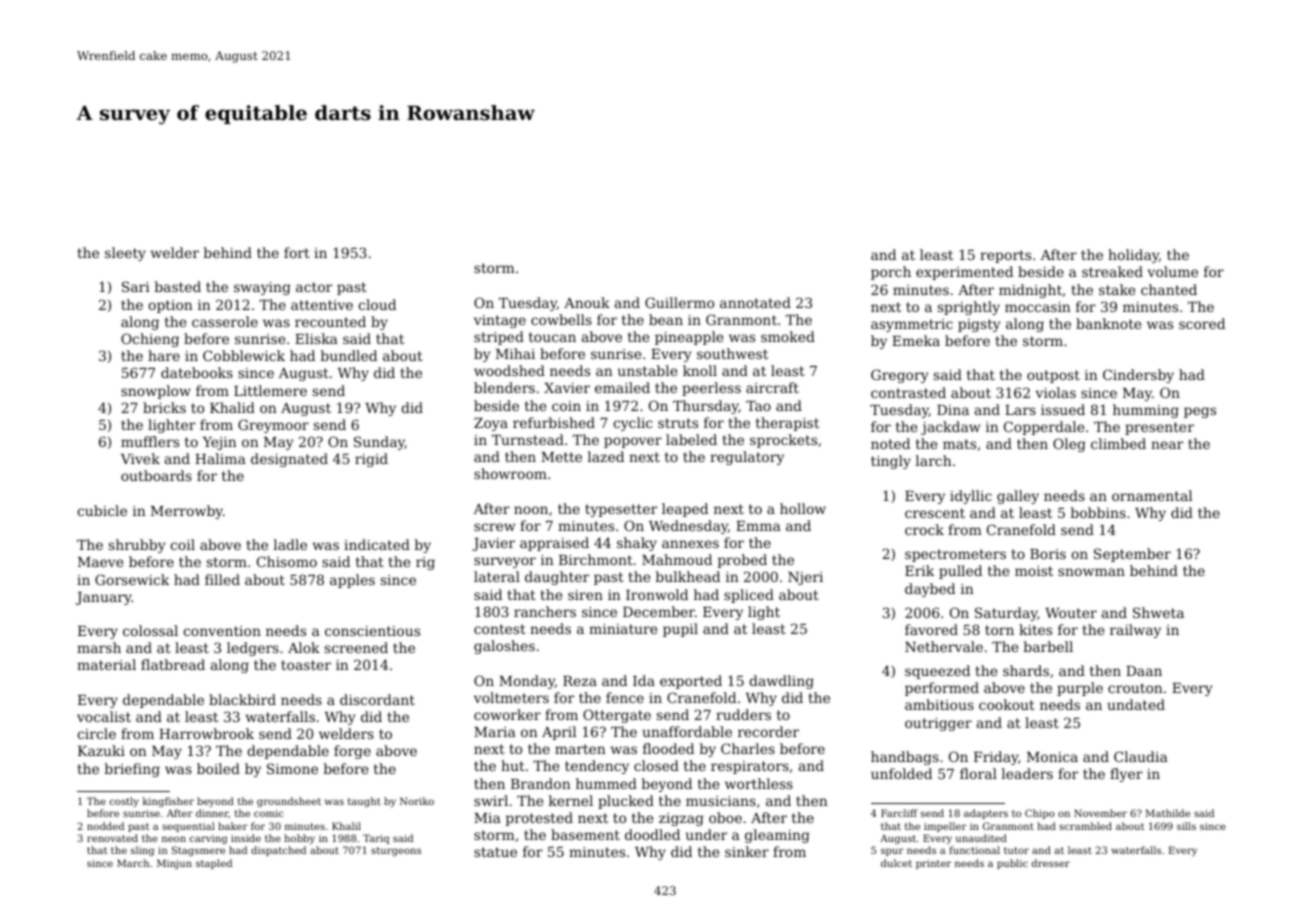 The height and width of the page is (924, 1308). What do you see at coordinates (297, 252) in the page?
I see `fort` at bounding box center [297, 252].
